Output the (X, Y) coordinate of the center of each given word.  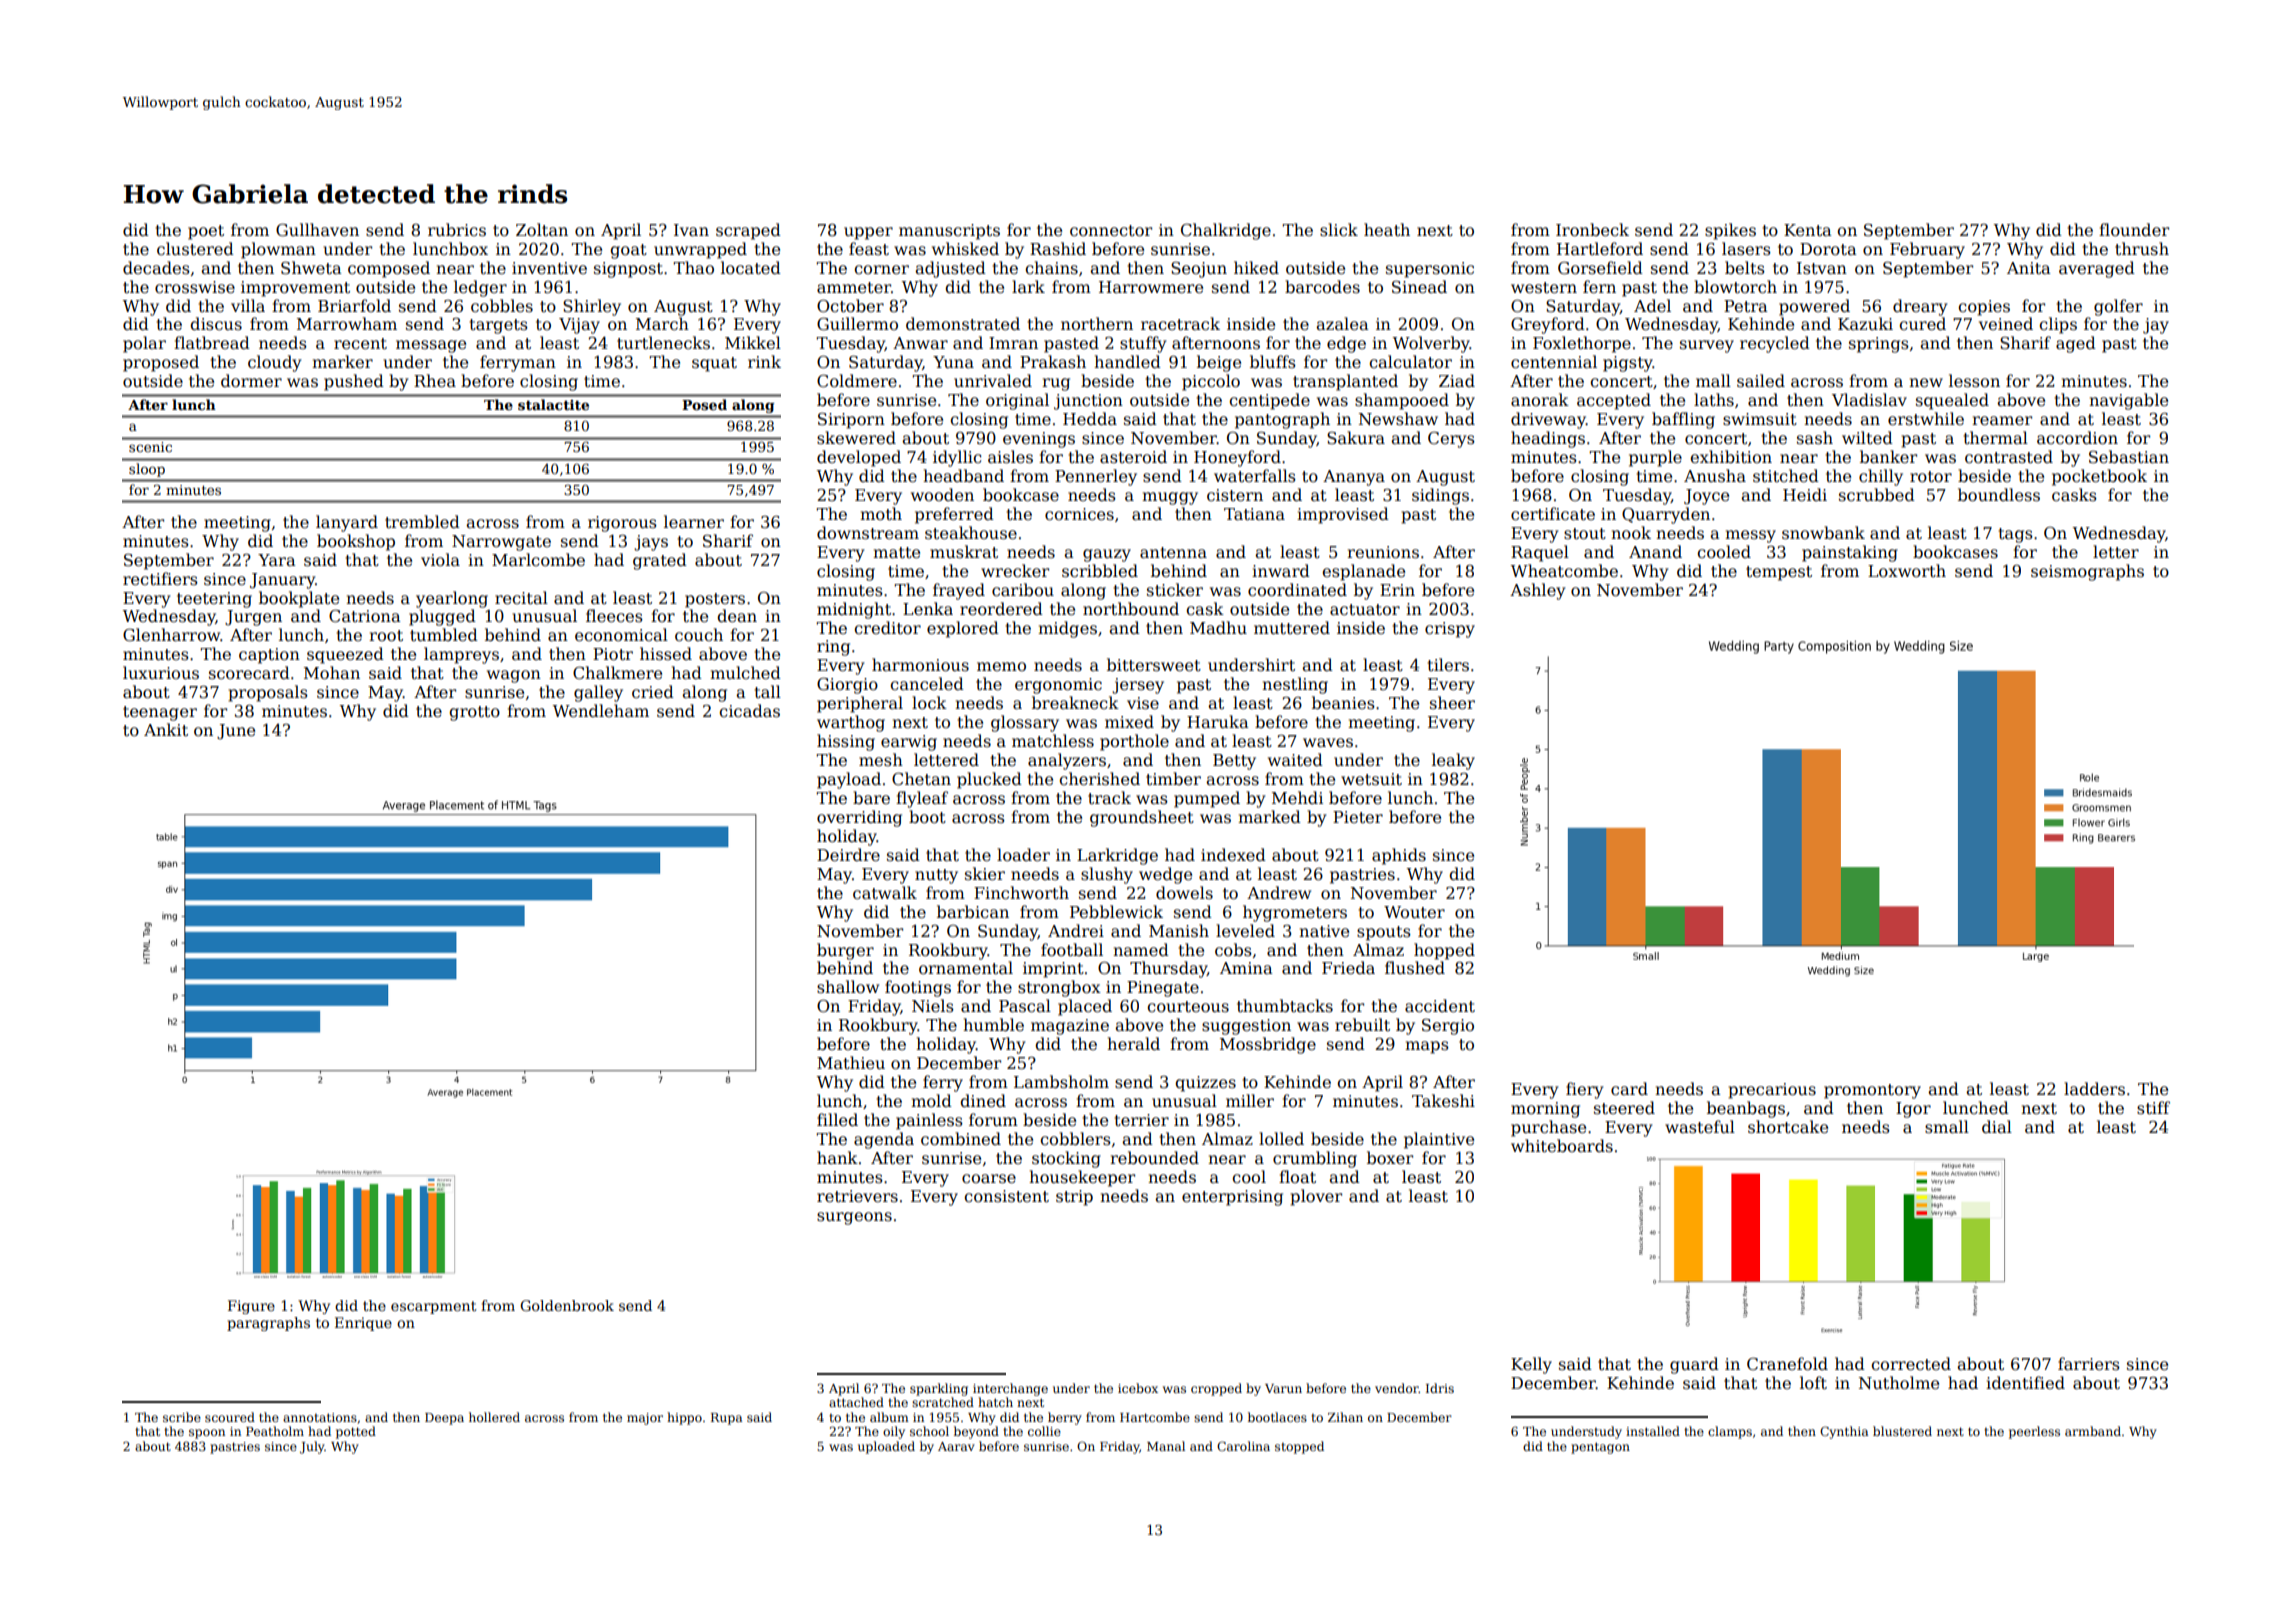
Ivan (691, 230)
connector (1111, 231)
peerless (2034, 1432)
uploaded (886, 1447)
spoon (207, 1434)
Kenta (1808, 230)
